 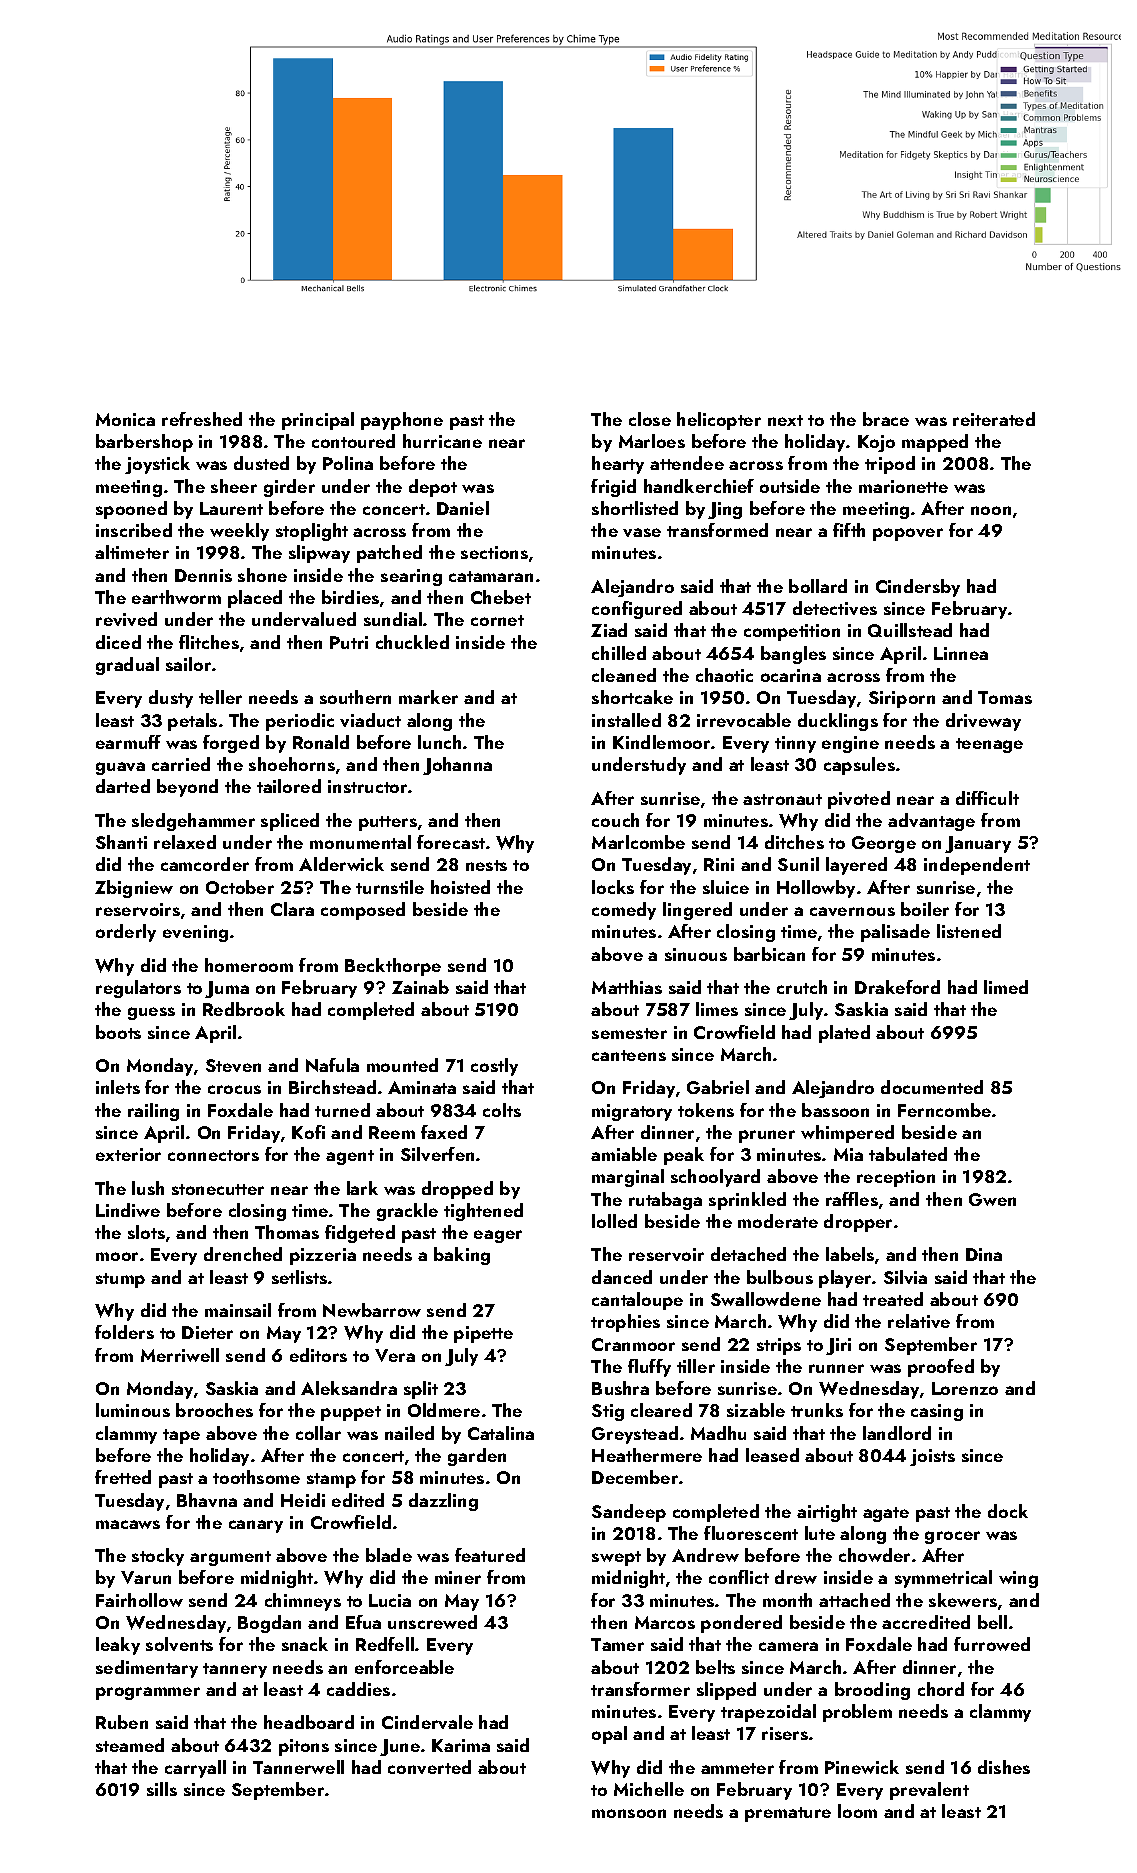 I want to click on handkerchief, so click(x=699, y=486).
